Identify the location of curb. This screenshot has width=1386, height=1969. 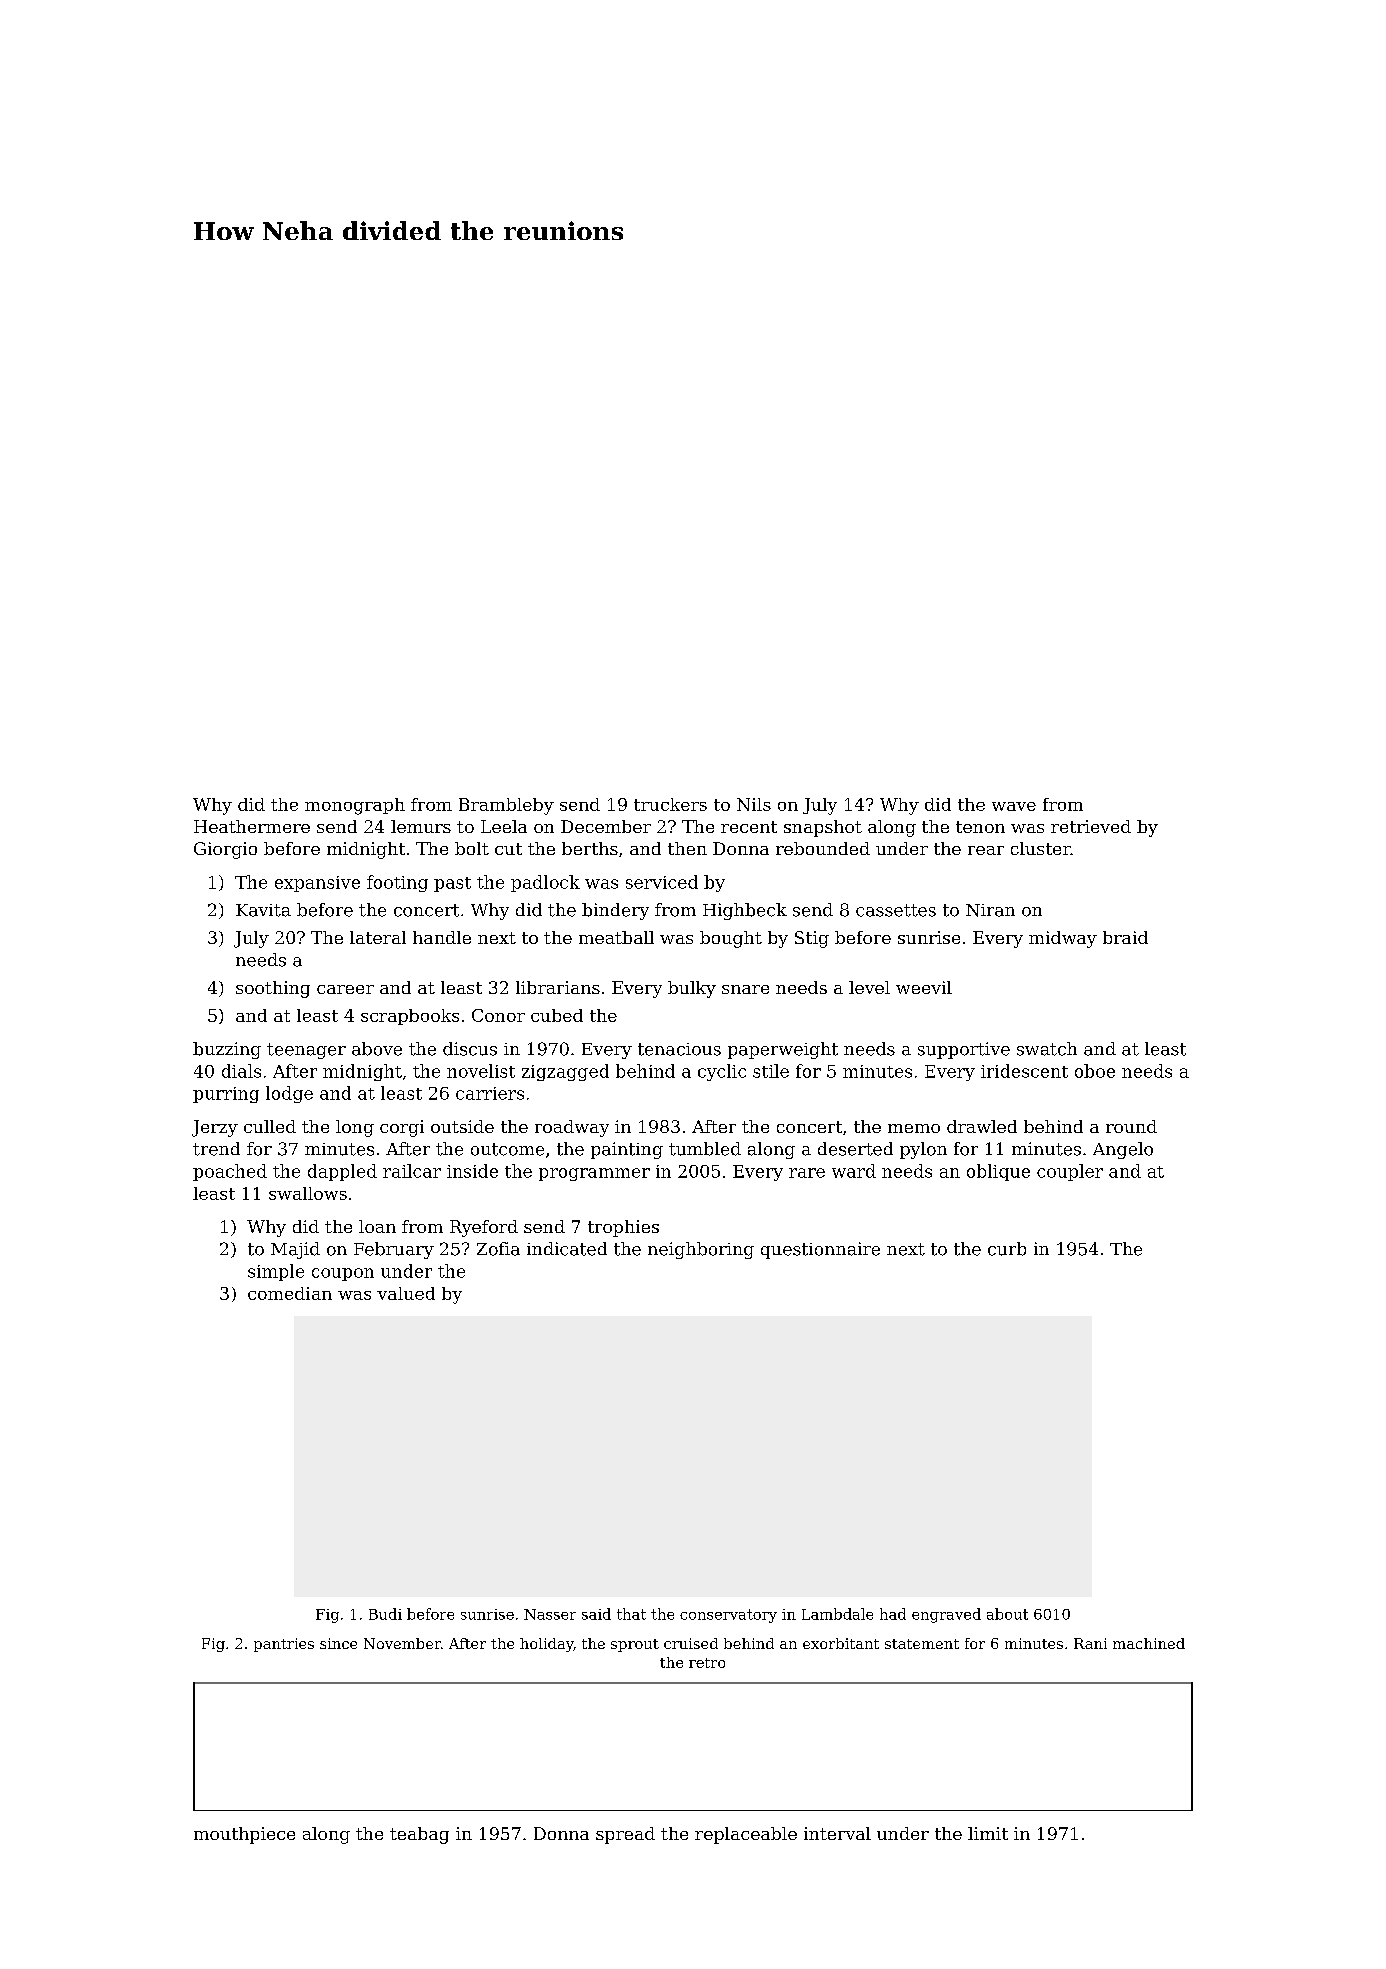
(1007, 1249).
